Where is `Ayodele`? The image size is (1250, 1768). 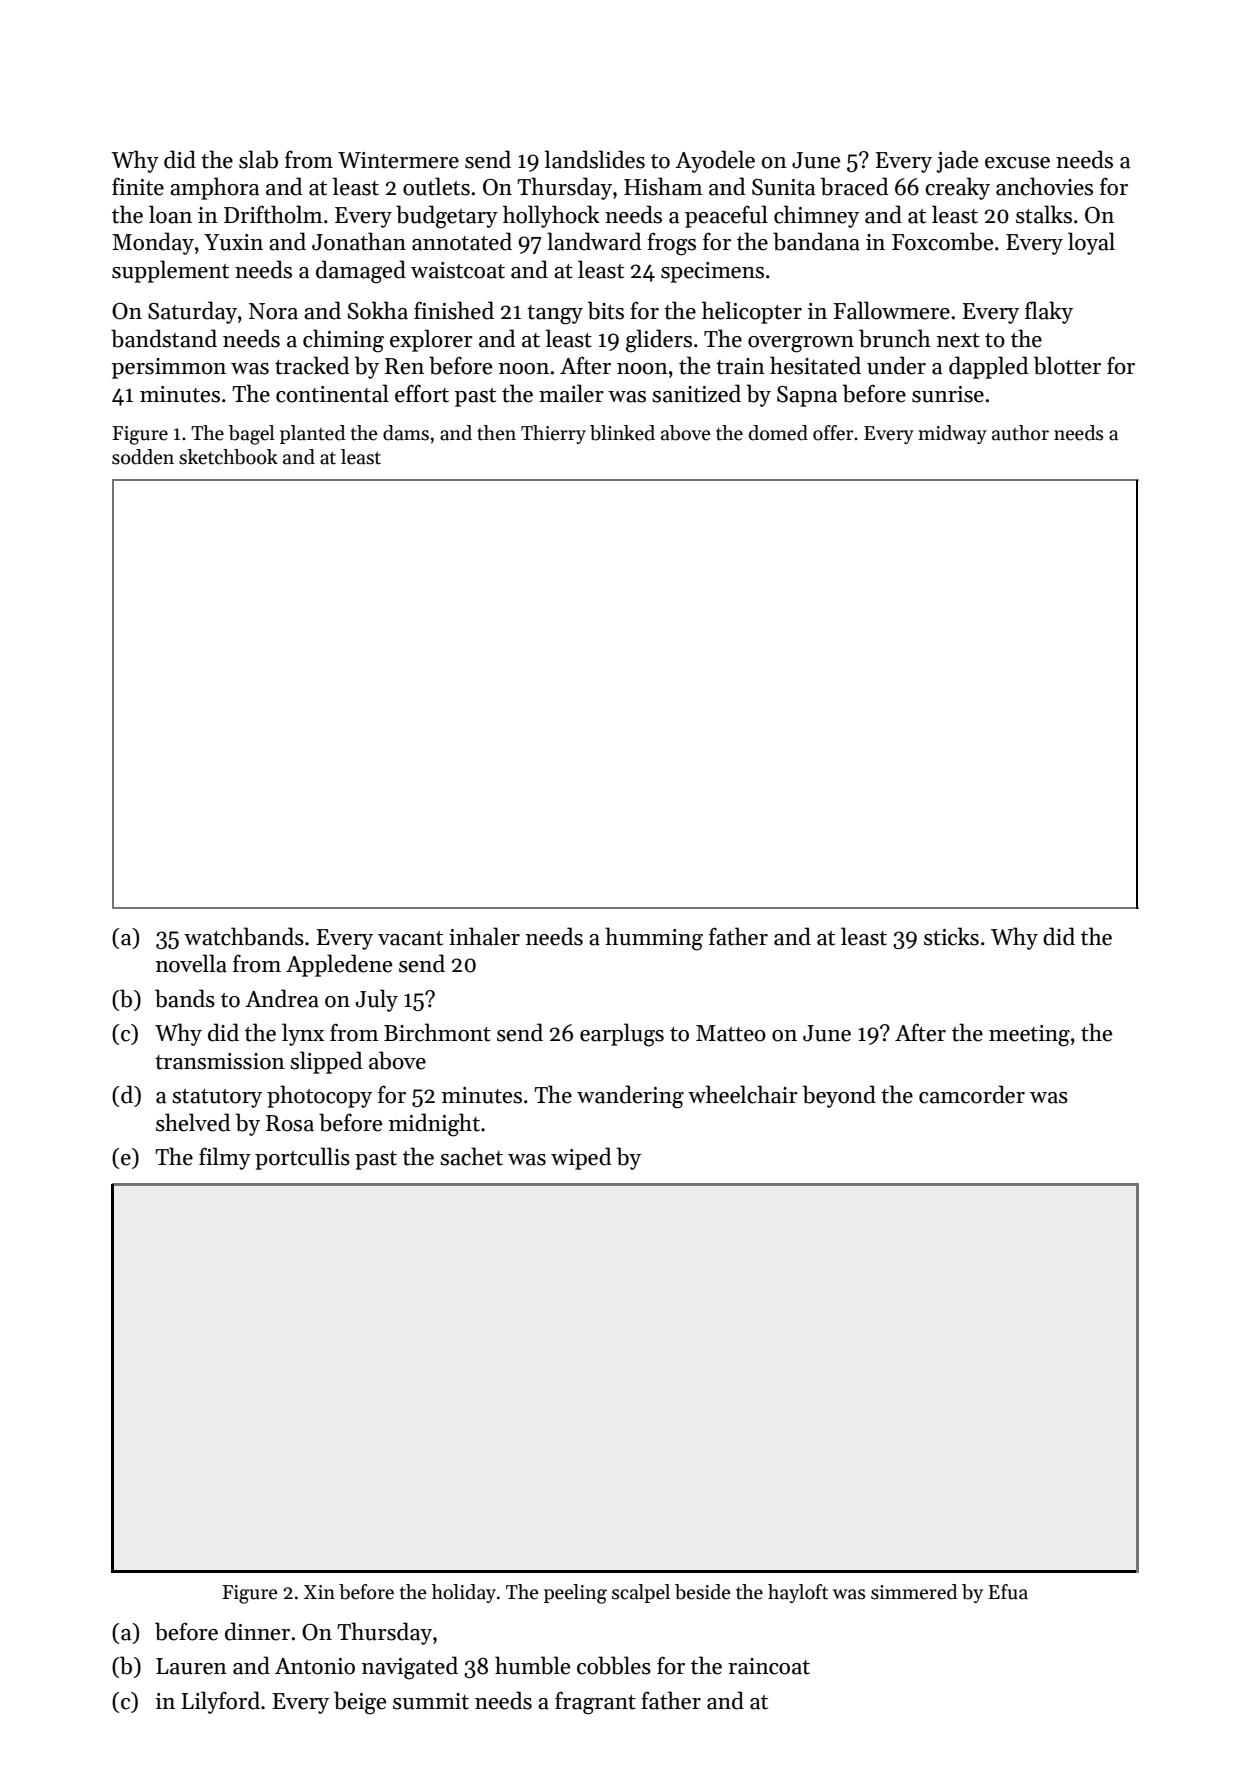 Ayodele is located at coordinates (715, 161).
